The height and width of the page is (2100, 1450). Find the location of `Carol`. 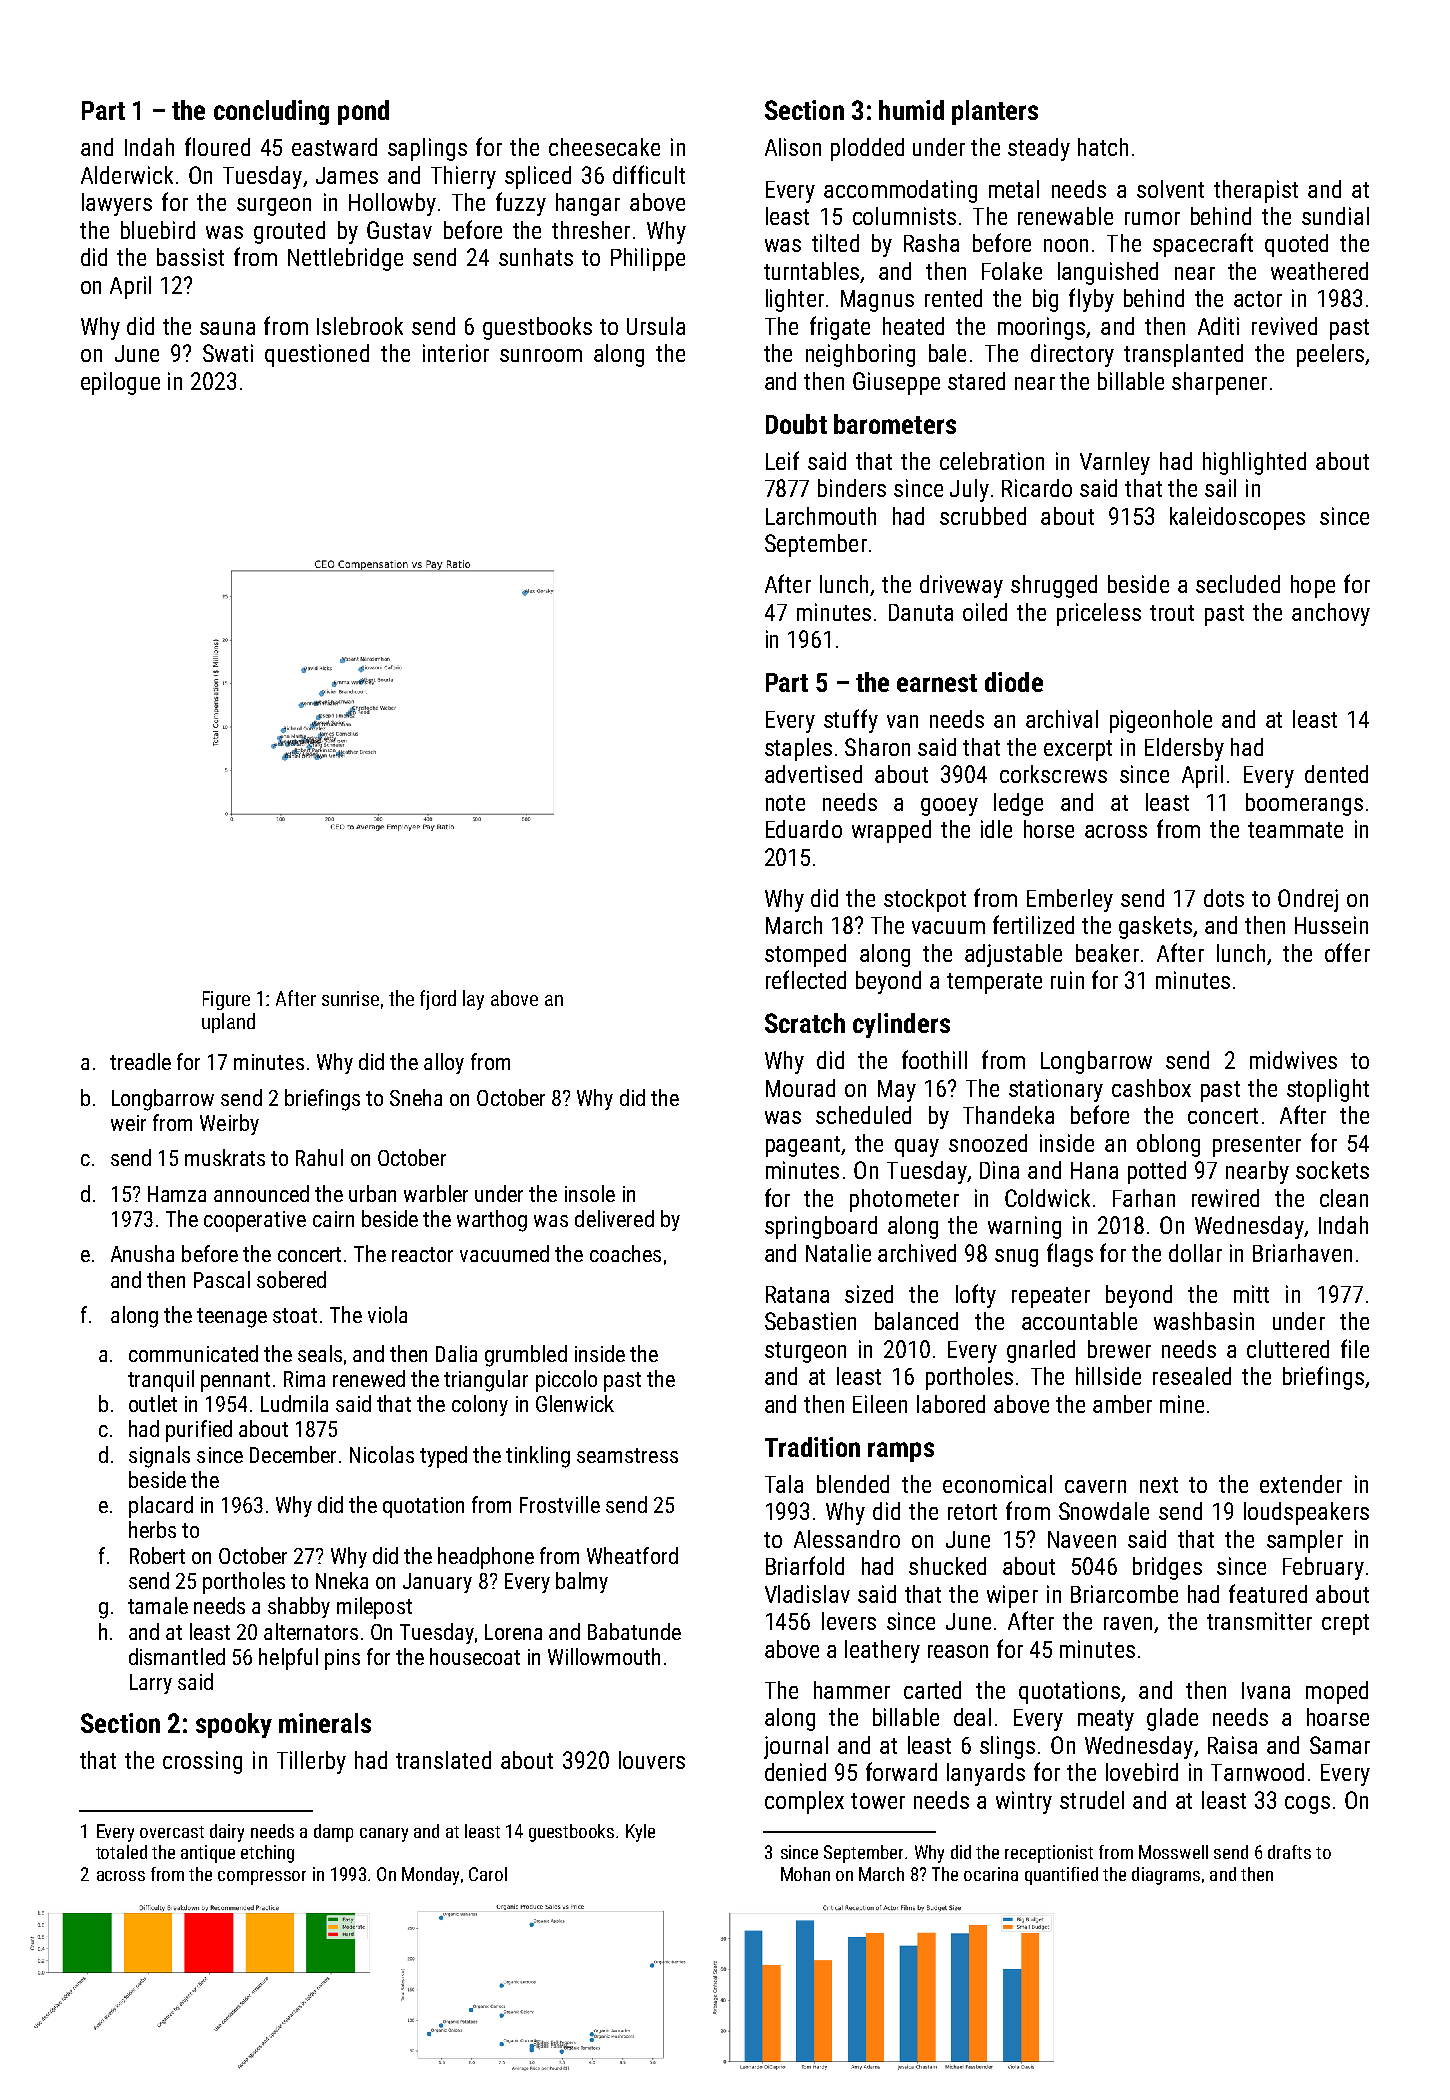

Carol is located at coordinates (488, 1874).
